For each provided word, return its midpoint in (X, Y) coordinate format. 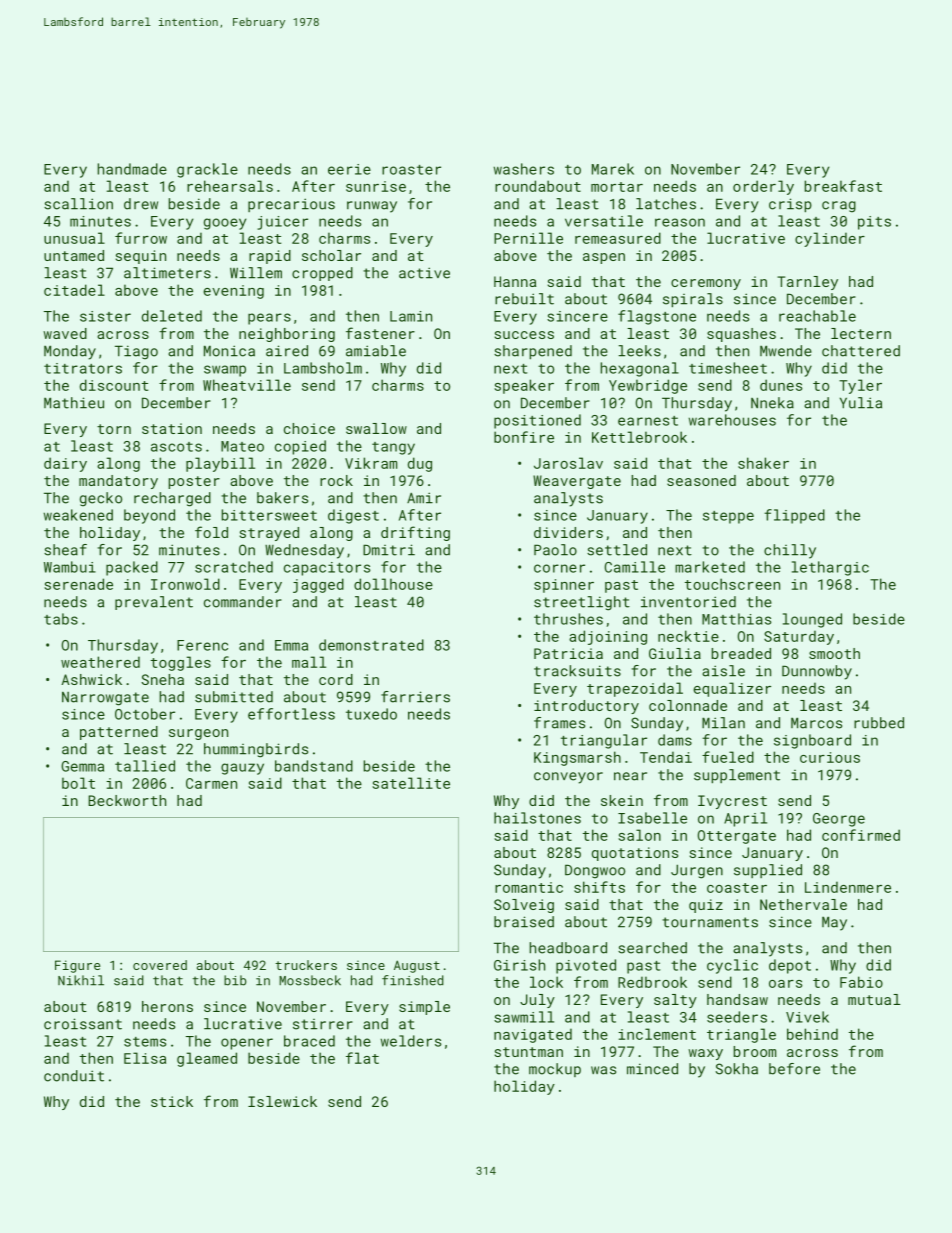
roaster (411, 170)
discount (114, 385)
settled (617, 550)
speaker (524, 386)
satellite (411, 783)
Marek (613, 169)
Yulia (861, 403)
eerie (349, 169)
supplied (768, 871)
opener (247, 1044)
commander (243, 602)
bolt (78, 783)
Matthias (736, 619)
